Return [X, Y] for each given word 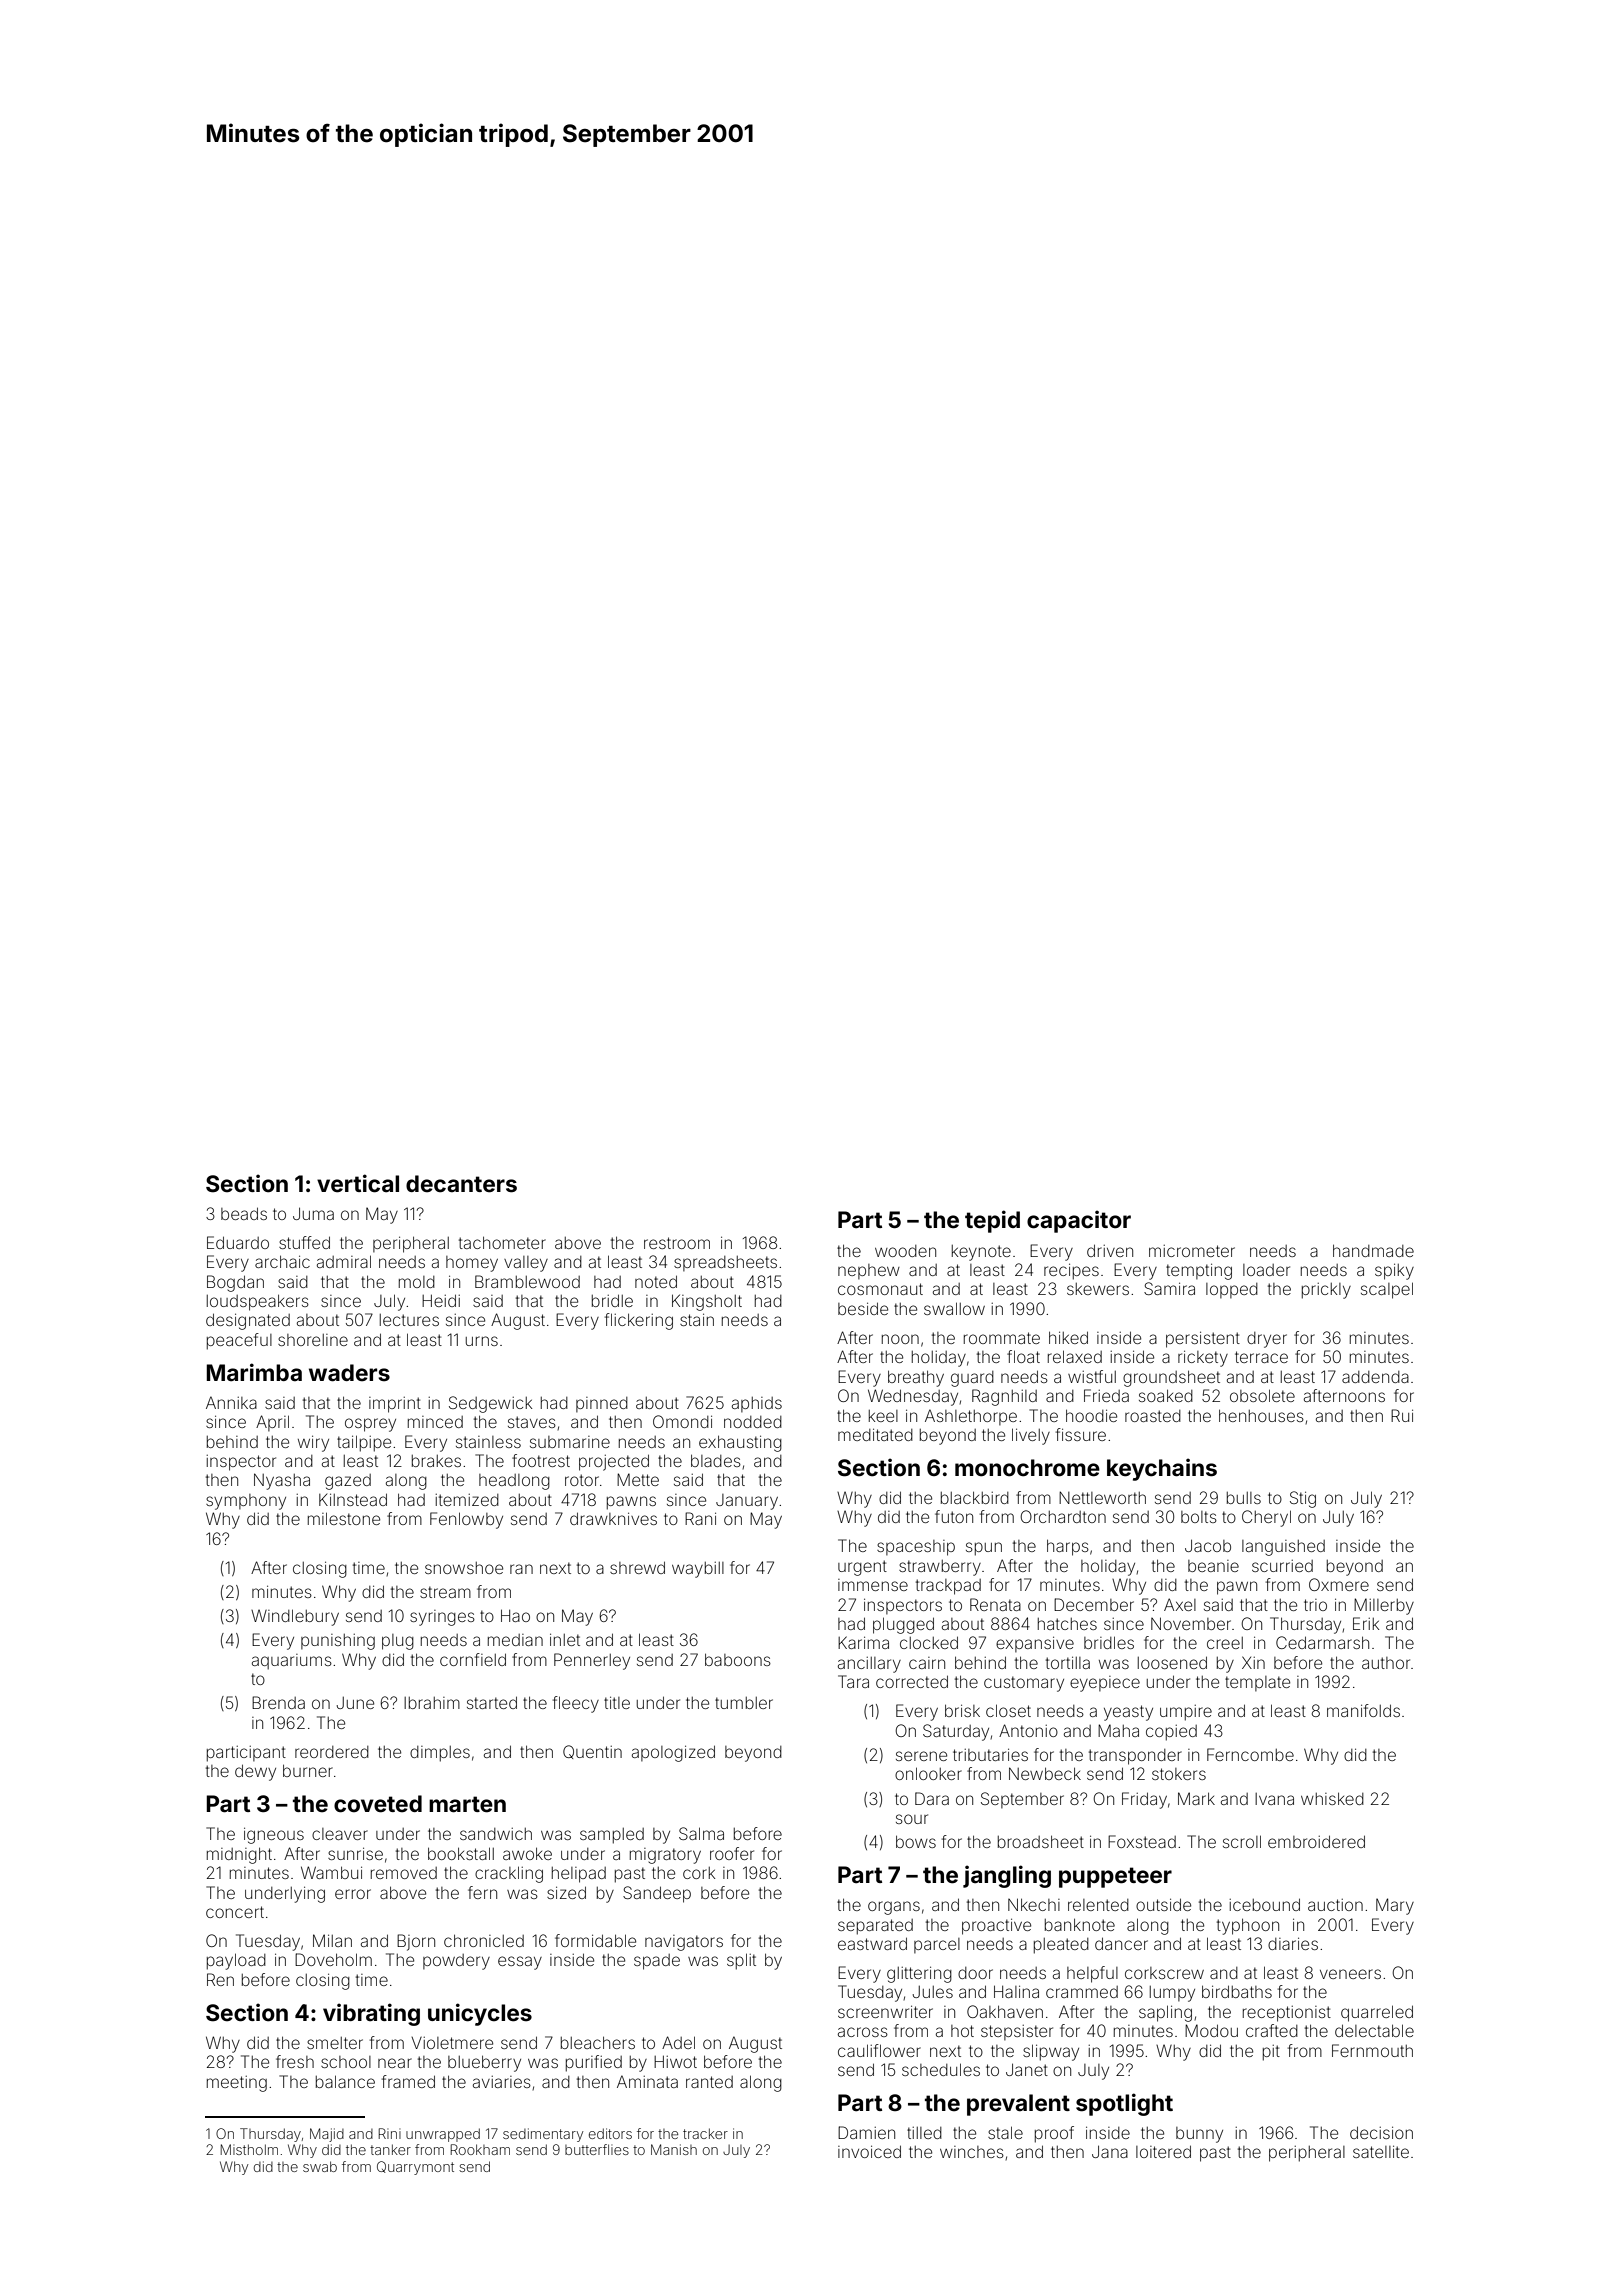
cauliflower [879, 2050]
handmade [1373, 1250]
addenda [1375, 1377]
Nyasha [282, 1481]
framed [408, 2081]
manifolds [1363, 1710]
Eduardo [238, 1242]
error [353, 1894]
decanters [461, 1184]
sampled [612, 1836]
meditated [875, 1435]
